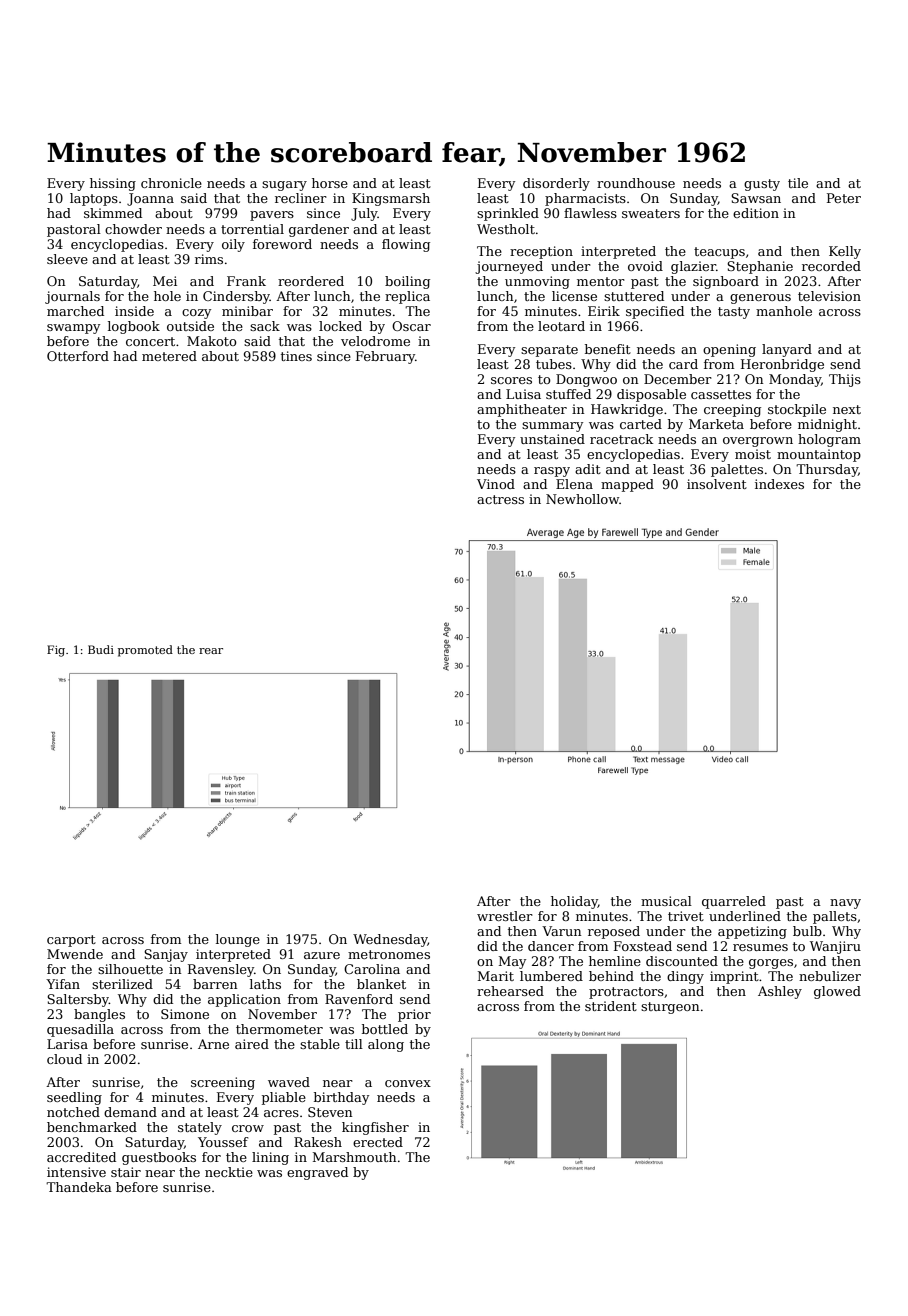 The width and height of the page is (908, 1316). Describe the element at coordinates (150, 199) in the page. I see `Joanna` at that location.
